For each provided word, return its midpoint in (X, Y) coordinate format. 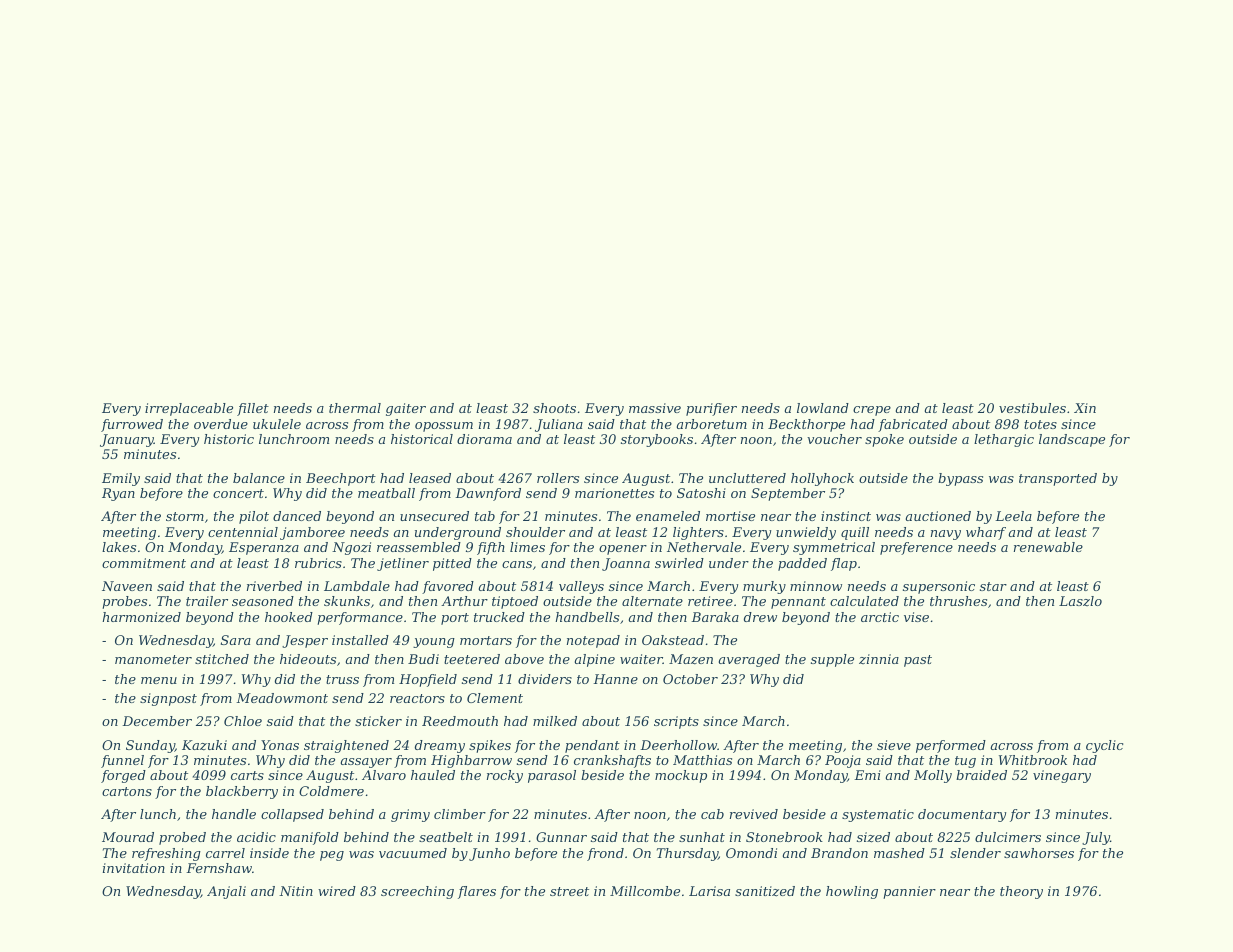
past (918, 661)
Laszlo (1080, 601)
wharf (986, 533)
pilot (254, 517)
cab (712, 814)
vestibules (1032, 408)
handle (234, 814)
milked (555, 721)
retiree (710, 601)
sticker (378, 721)
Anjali (226, 892)
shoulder (535, 532)
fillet (253, 409)
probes (124, 602)
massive (655, 408)
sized (873, 837)
